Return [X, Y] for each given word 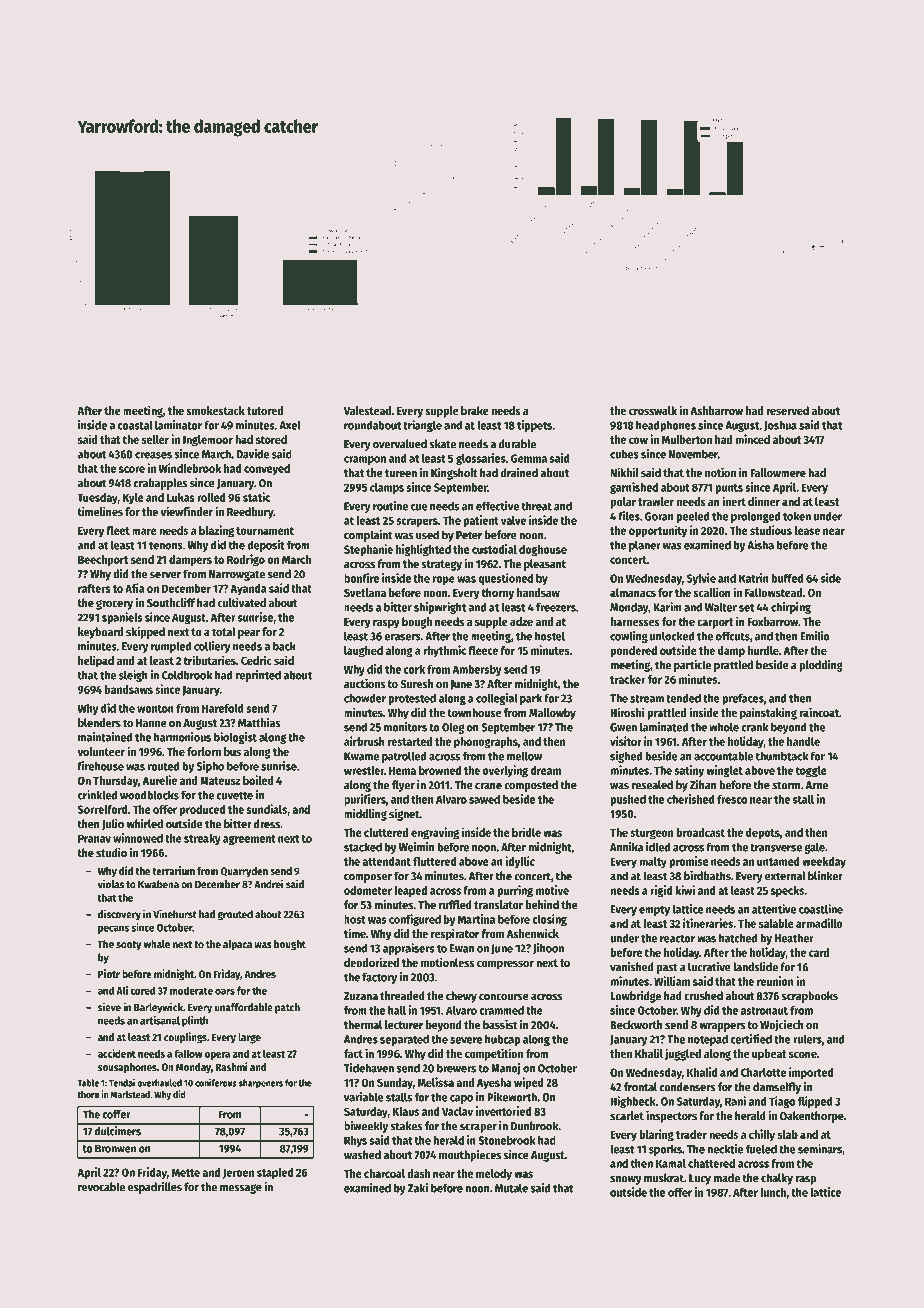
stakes [406, 1126]
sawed [484, 799]
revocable [101, 1187]
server [165, 575]
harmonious [182, 737]
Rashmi [231, 1066]
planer [645, 546]
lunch [773, 1192]
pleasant [545, 565]
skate [442, 444]
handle [803, 741]
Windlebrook [190, 468]
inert [734, 501]
